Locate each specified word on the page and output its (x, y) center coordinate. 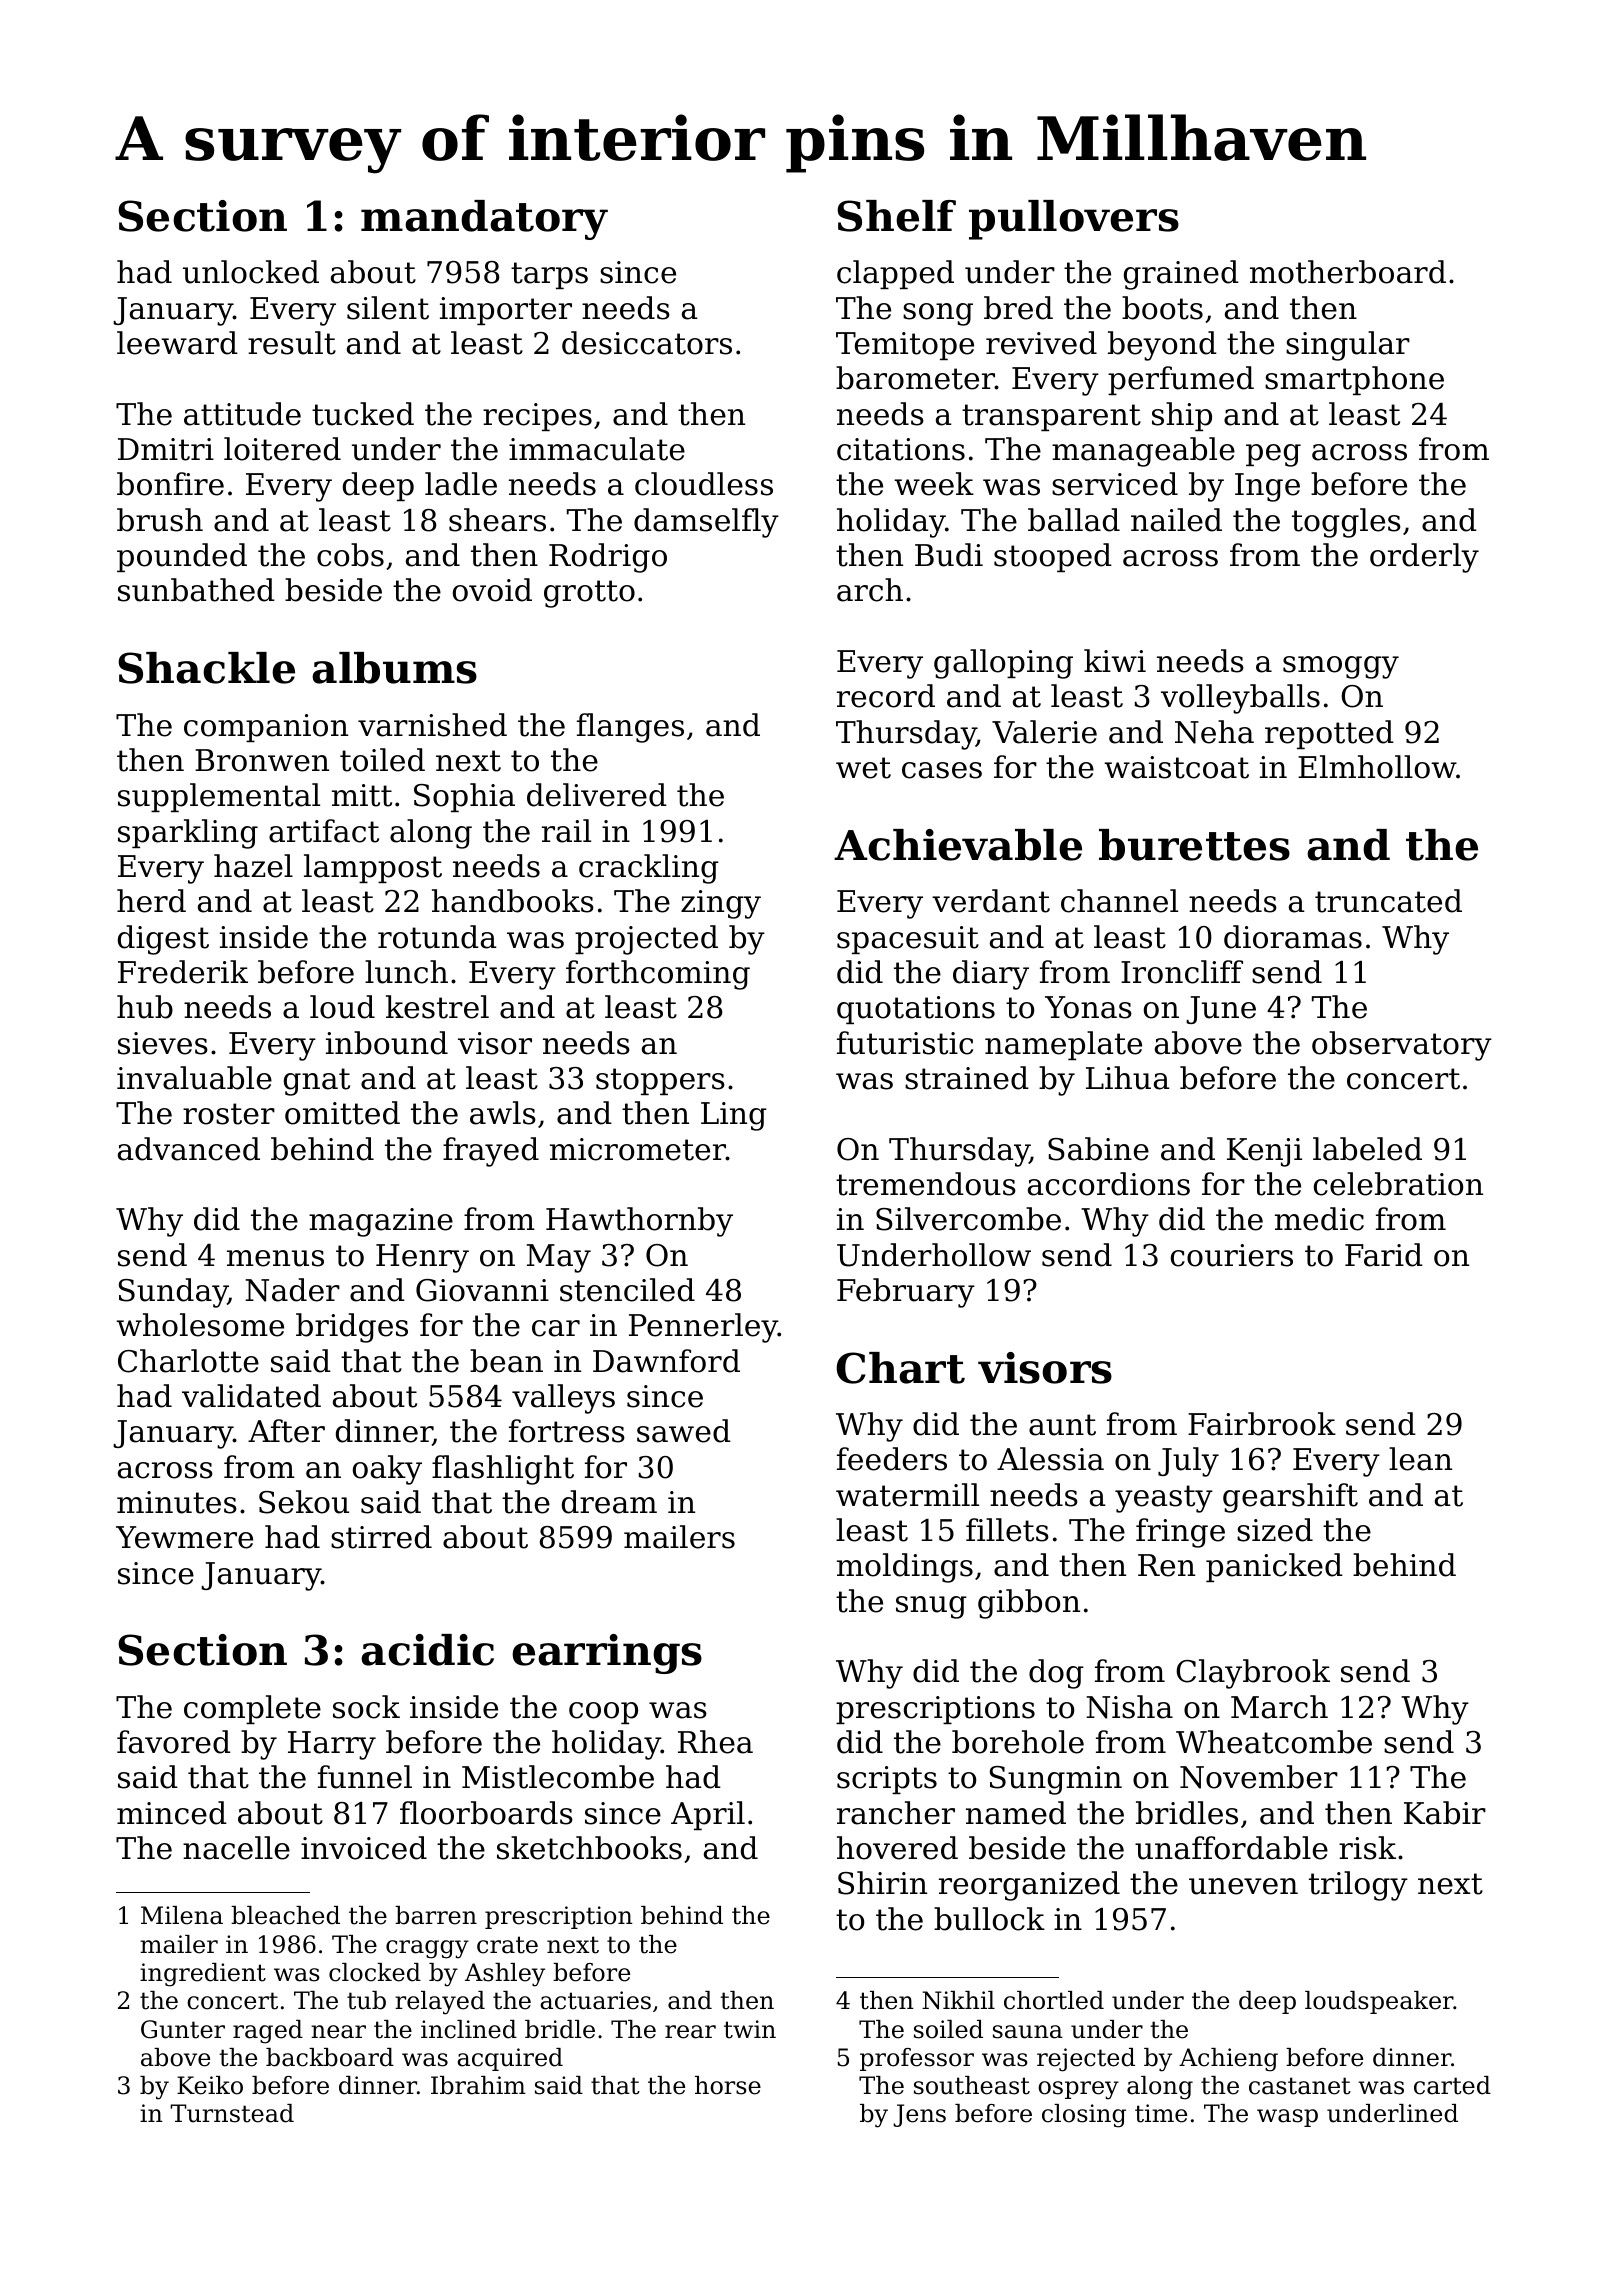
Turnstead (232, 2113)
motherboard (1348, 272)
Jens (919, 2115)
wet (863, 768)
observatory (1402, 1046)
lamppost (373, 868)
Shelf (896, 216)
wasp (1287, 2118)
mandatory (484, 220)
